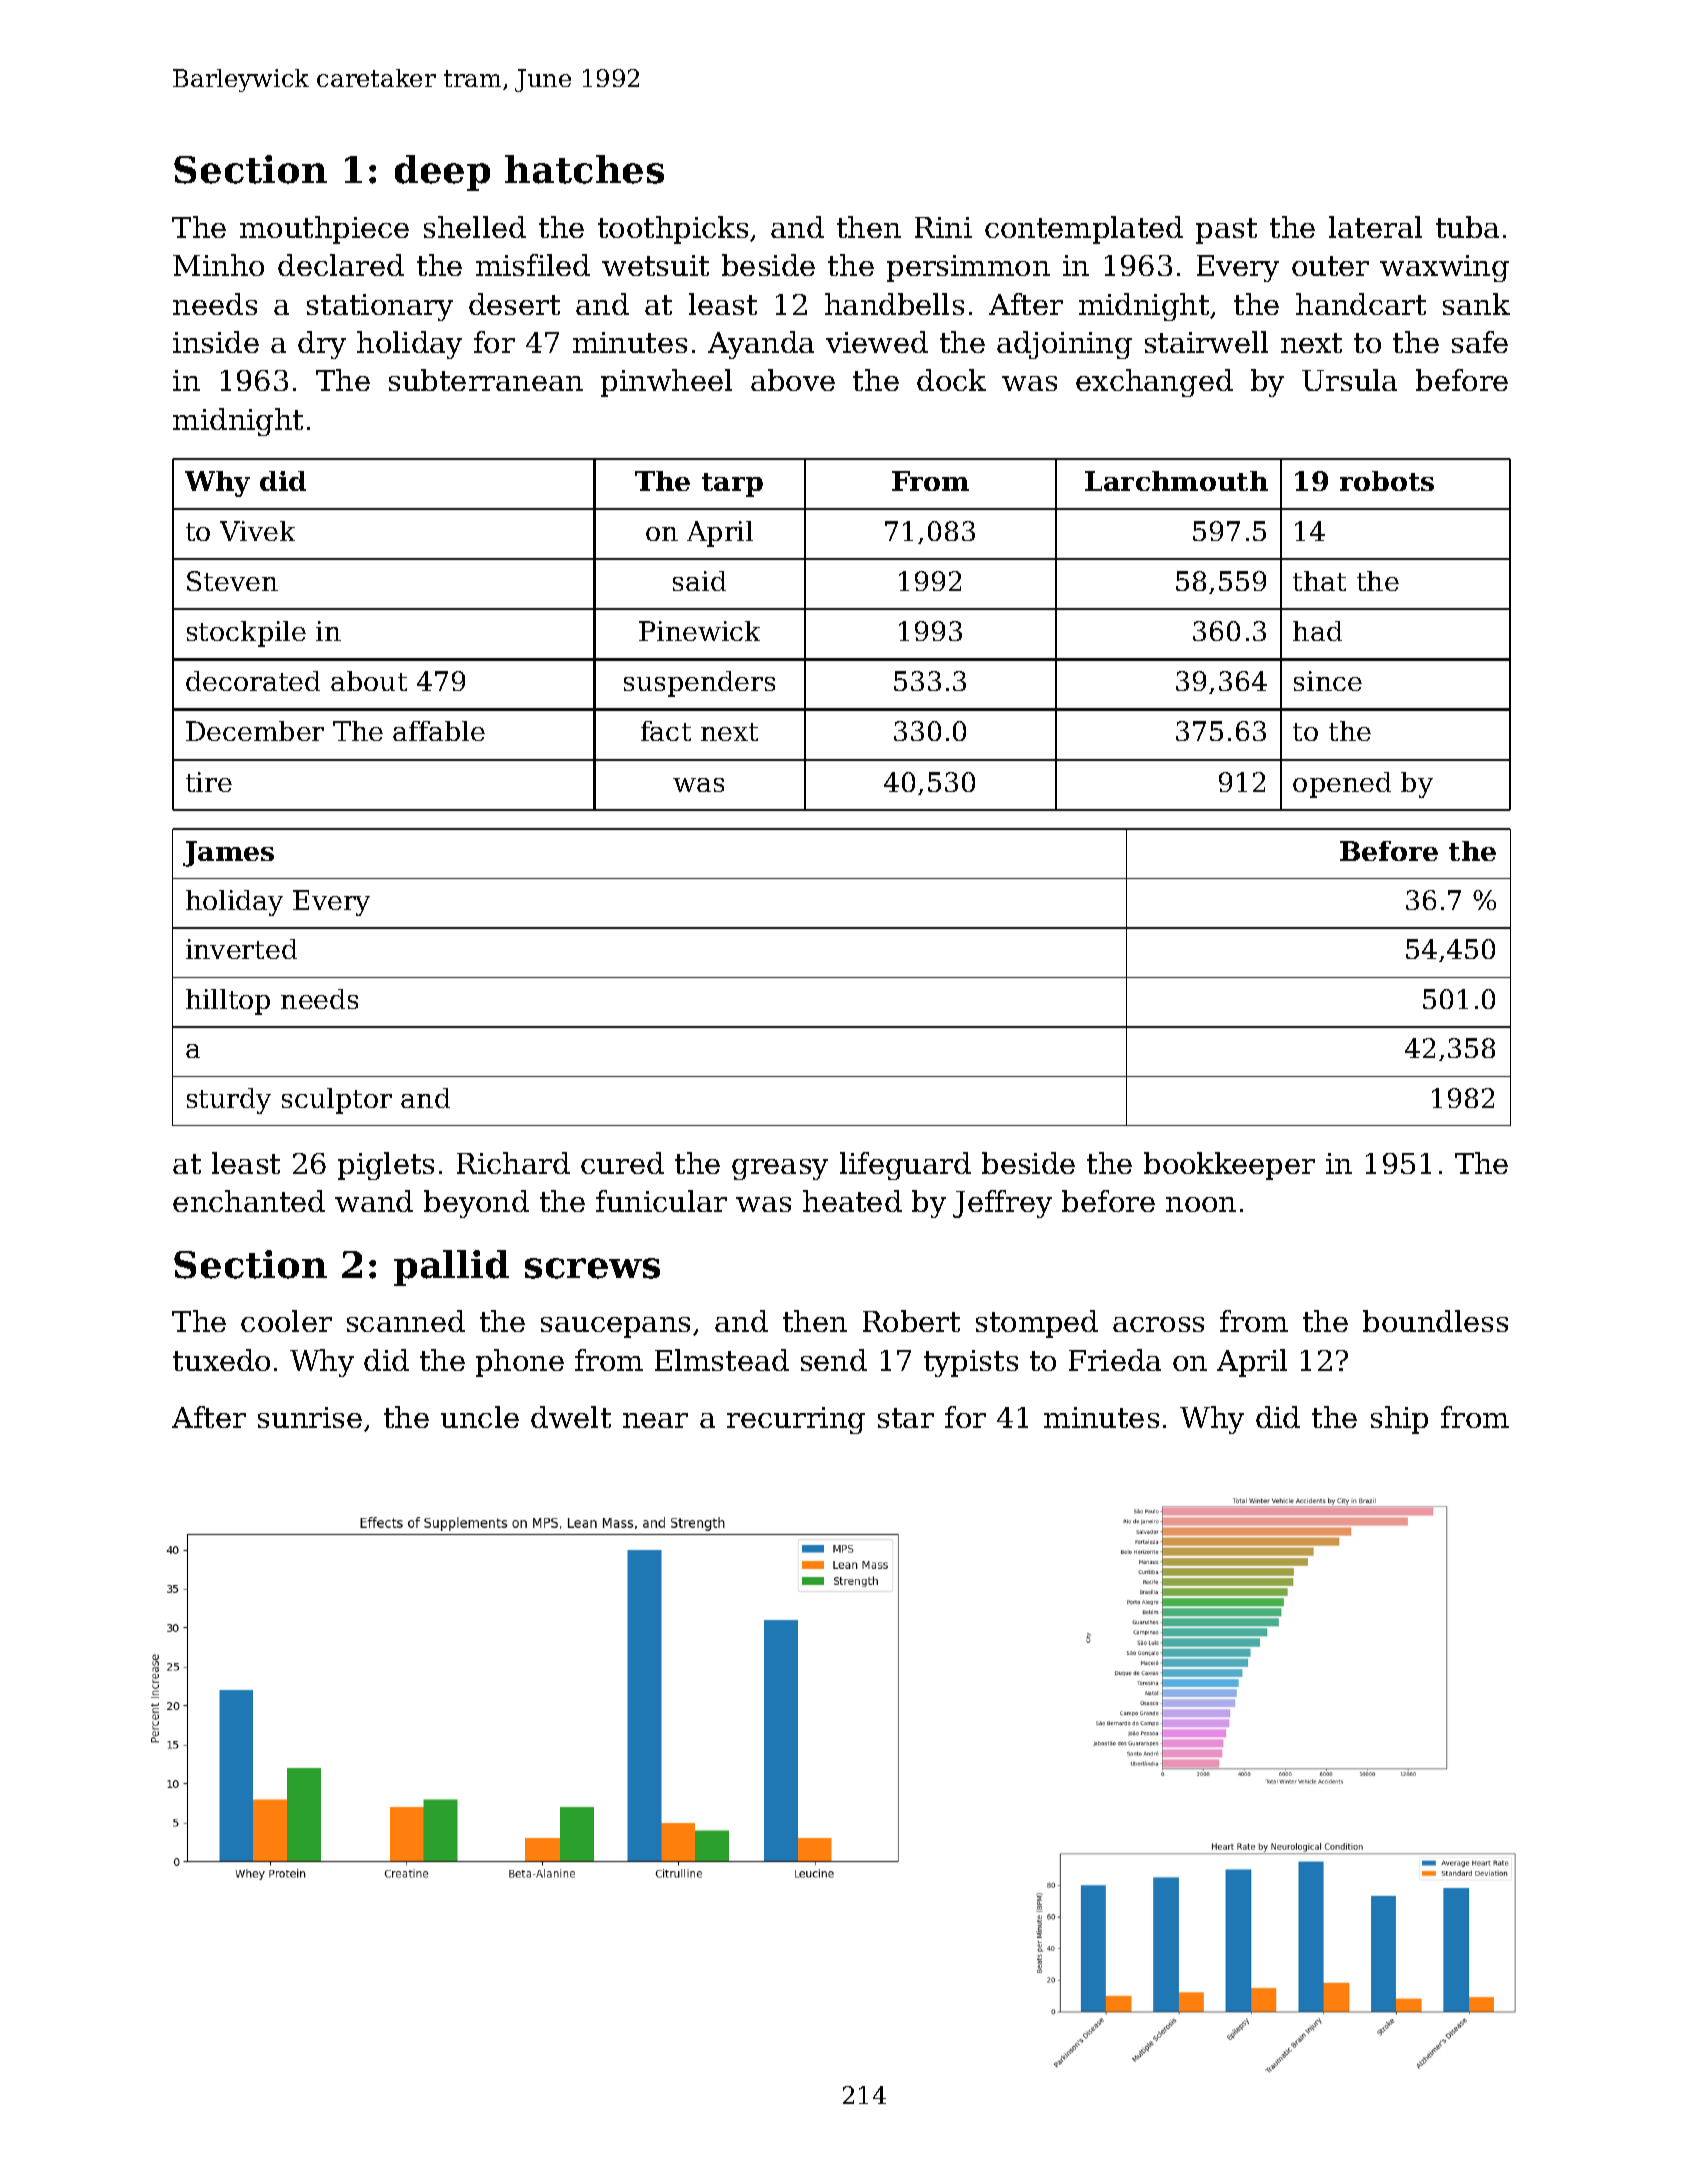 The width and height of the page is (1683, 2178). What do you see at coordinates (1399, 1420) in the page?
I see `ship` at bounding box center [1399, 1420].
